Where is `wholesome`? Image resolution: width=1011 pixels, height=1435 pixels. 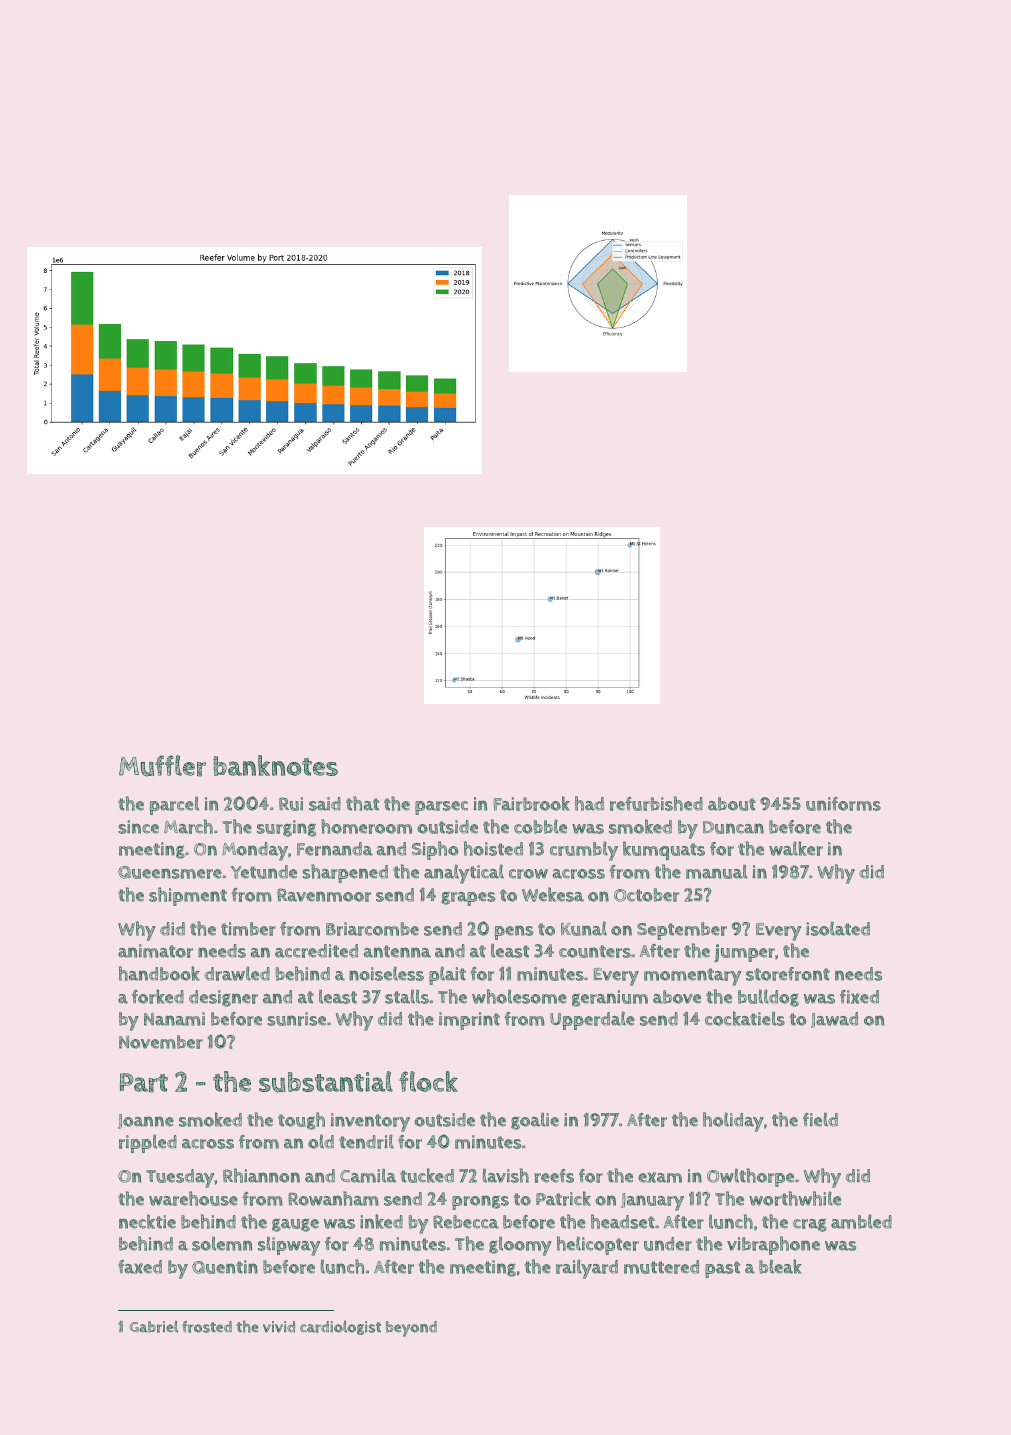
wholesome is located at coordinates (519, 996).
